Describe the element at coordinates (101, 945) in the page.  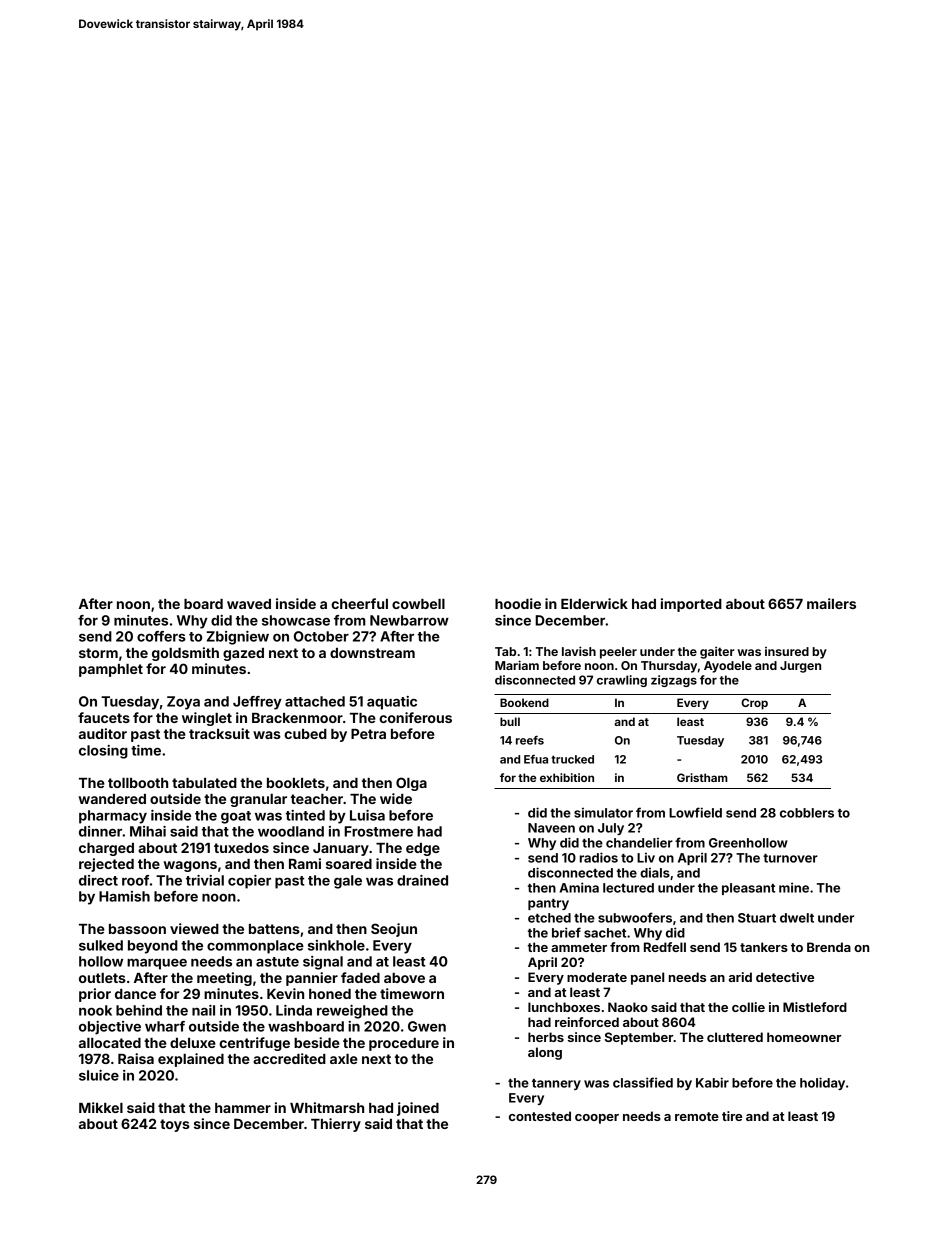
I see `sulked` at that location.
